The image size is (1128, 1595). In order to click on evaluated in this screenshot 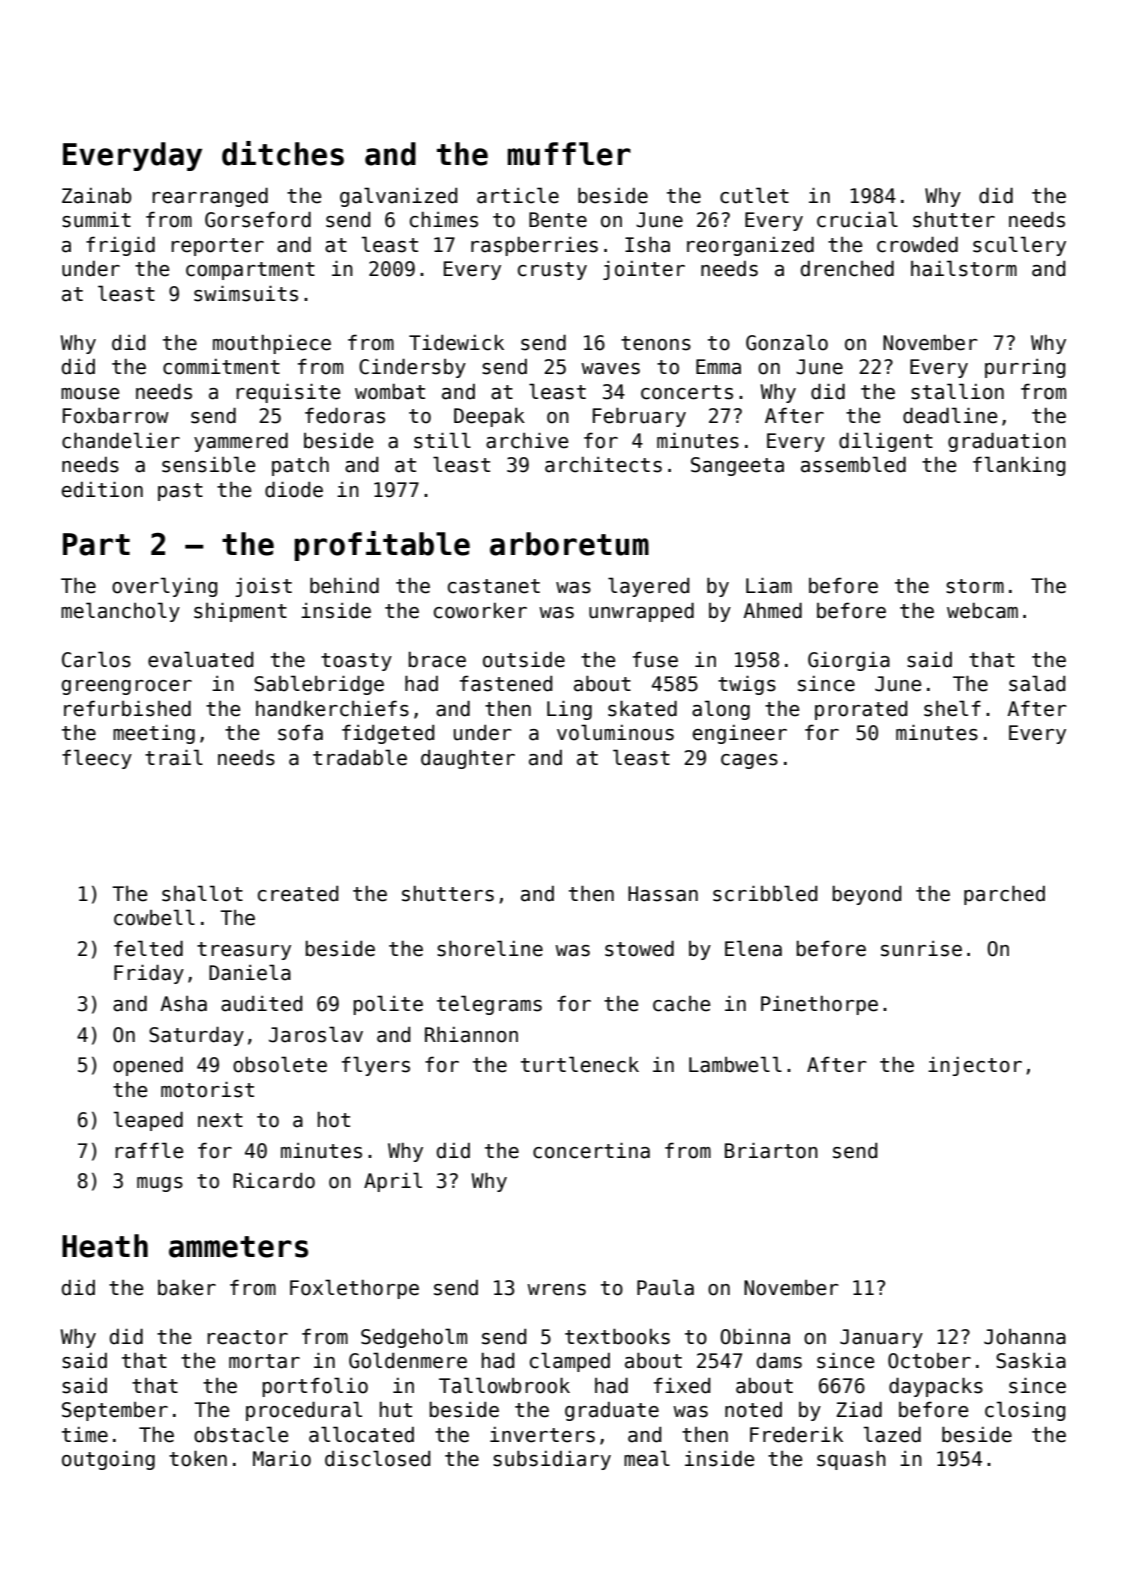, I will do `click(200, 659)`.
